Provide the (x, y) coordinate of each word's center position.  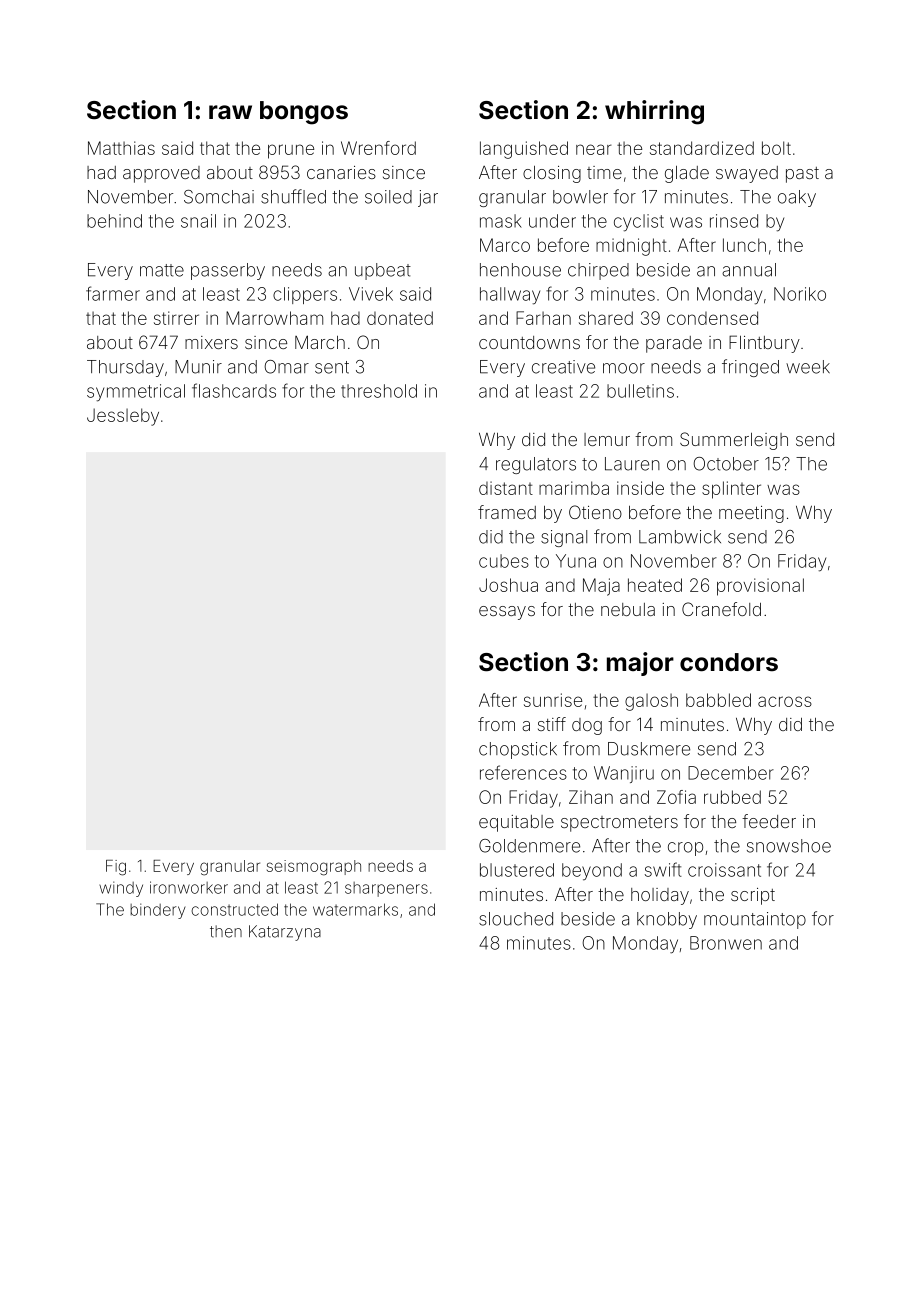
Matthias (121, 148)
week (808, 367)
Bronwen (726, 943)
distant (506, 488)
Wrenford (378, 148)
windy (121, 889)
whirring (654, 112)
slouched (516, 919)
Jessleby (123, 417)
